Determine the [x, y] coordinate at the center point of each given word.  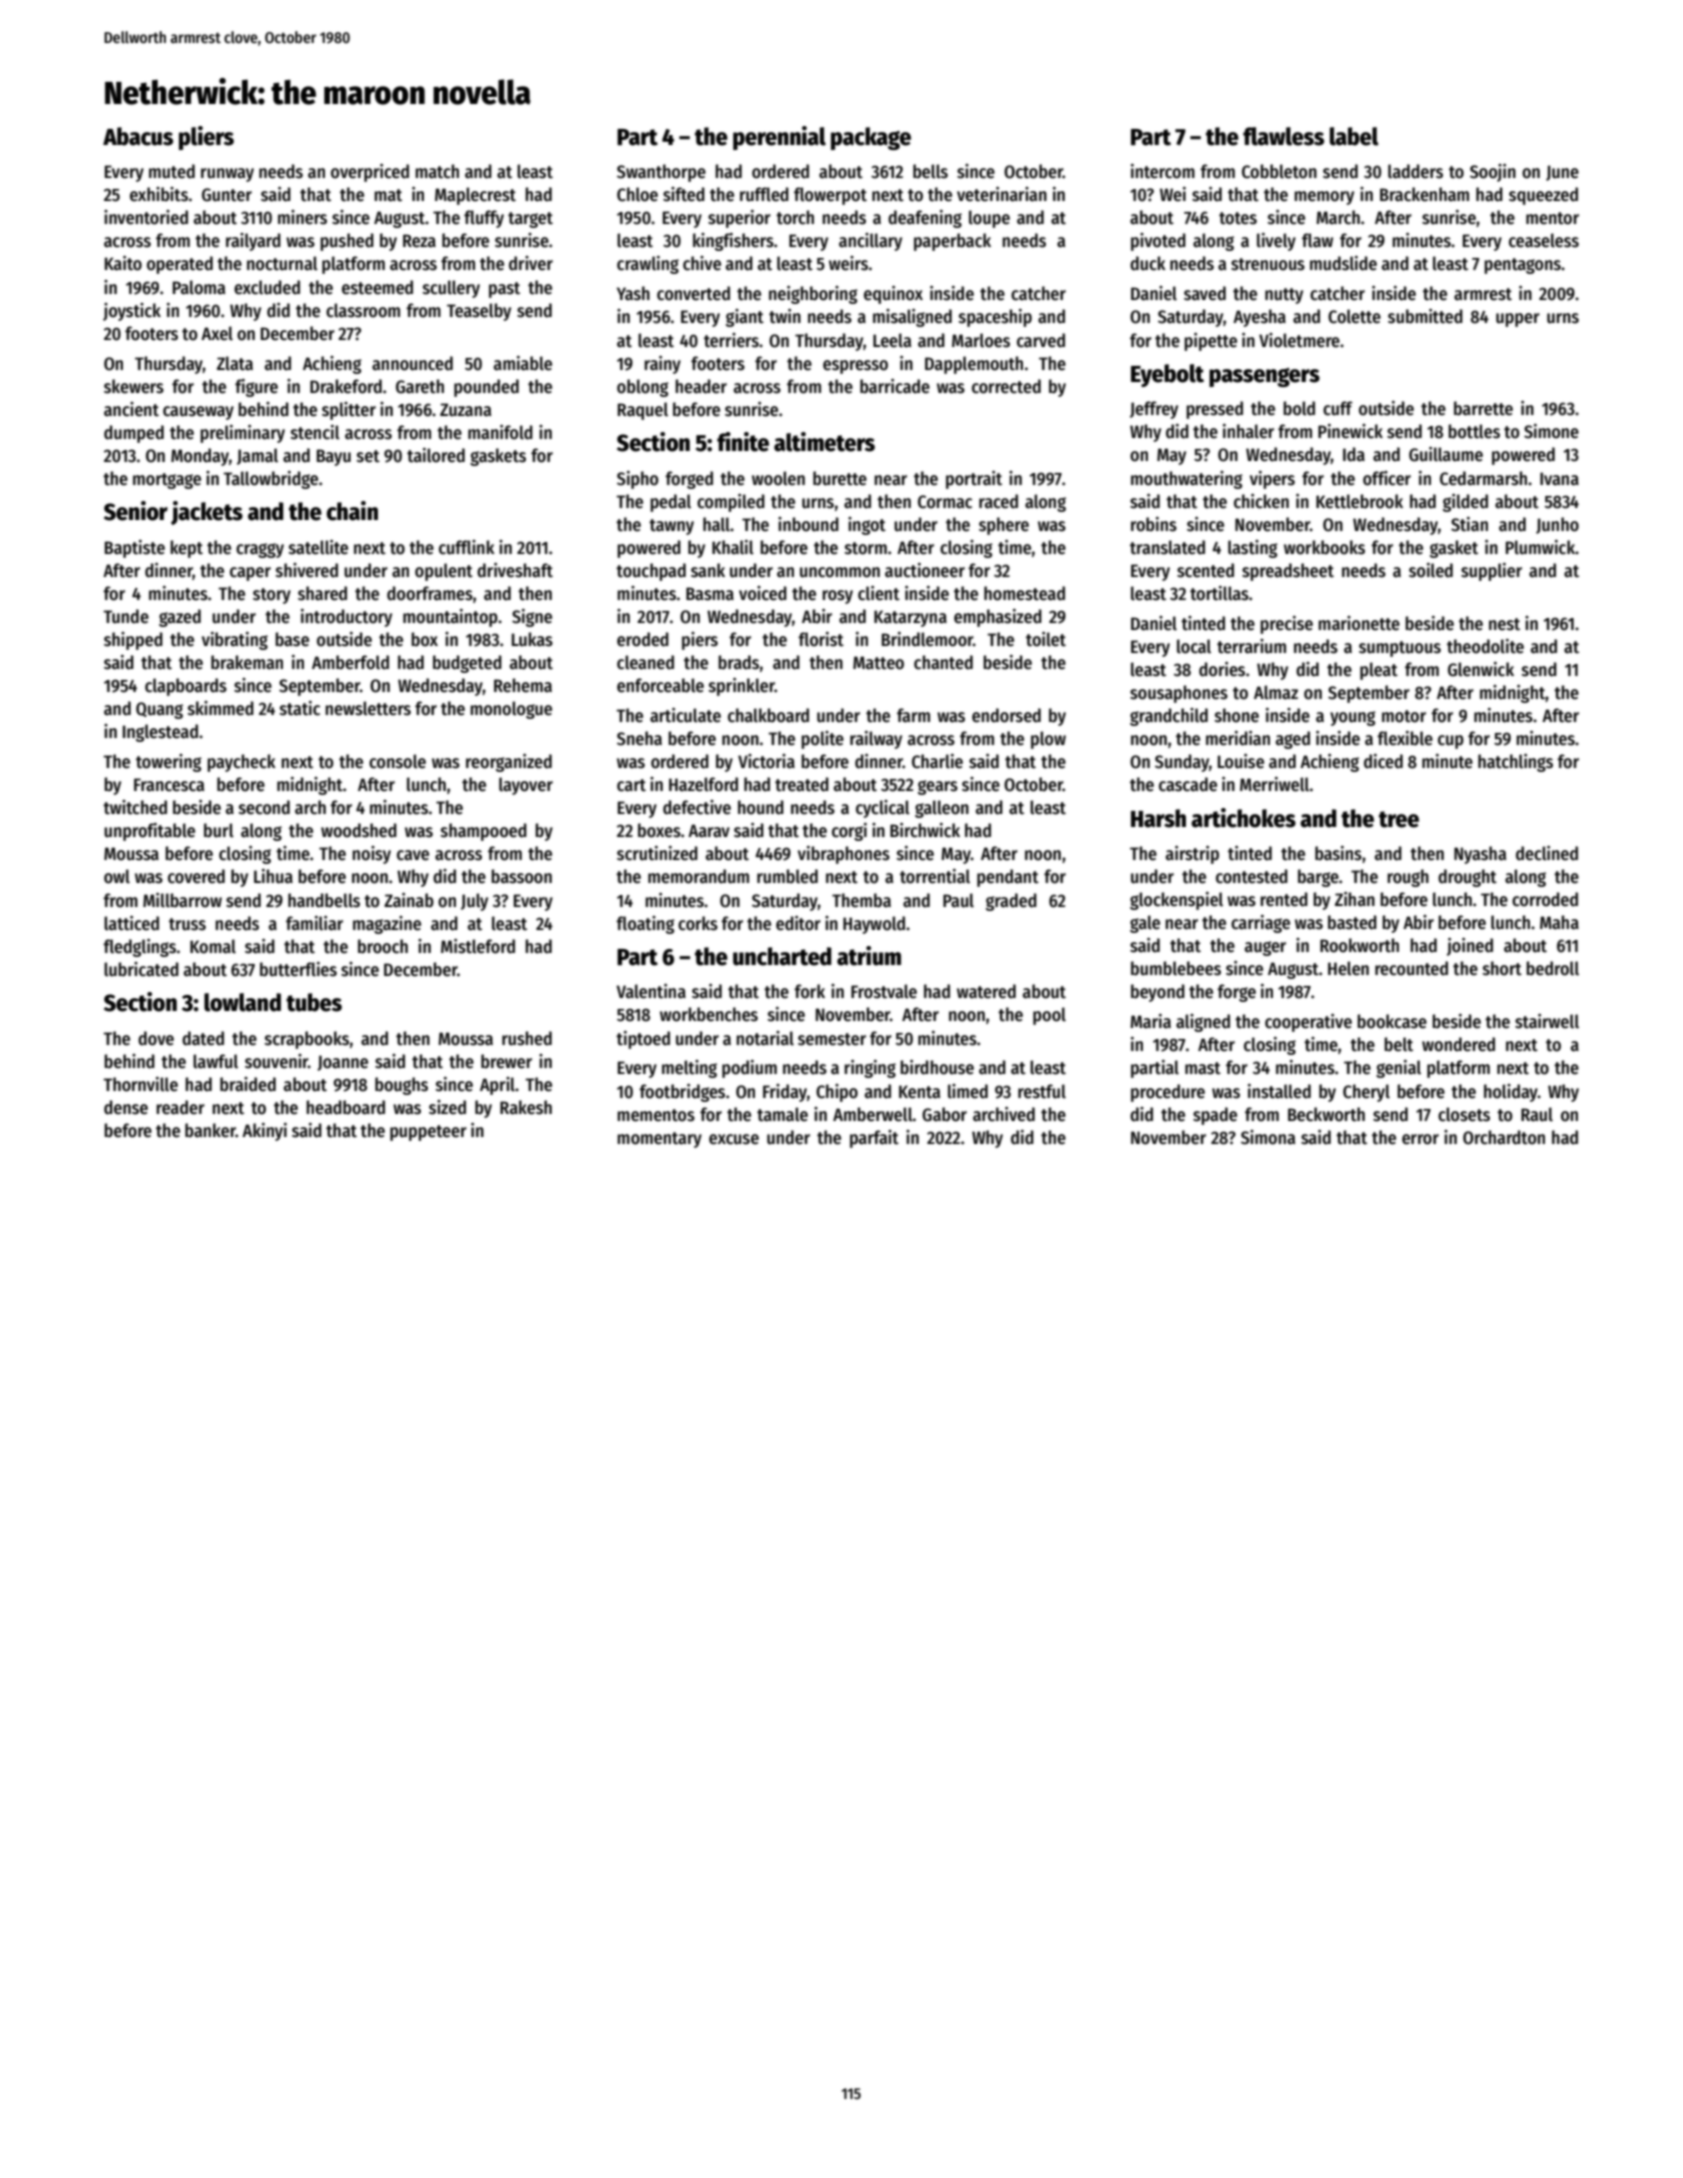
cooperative [1308, 1023]
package [871, 138]
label [1354, 136]
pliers [206, 138]
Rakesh [526, 1107]
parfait [874, 1139]
